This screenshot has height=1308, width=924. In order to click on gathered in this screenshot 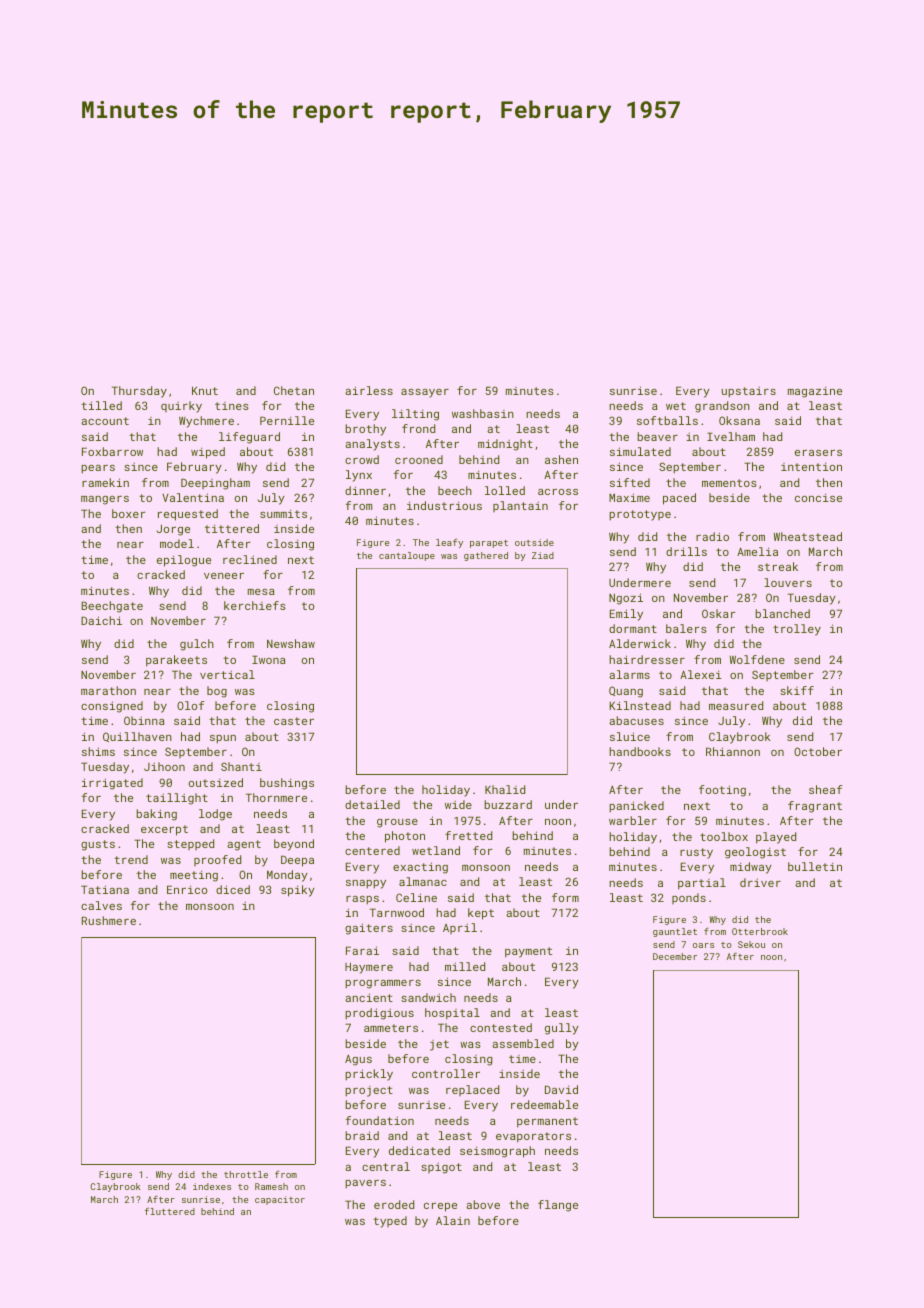, I will do `click(486, 556)`.
